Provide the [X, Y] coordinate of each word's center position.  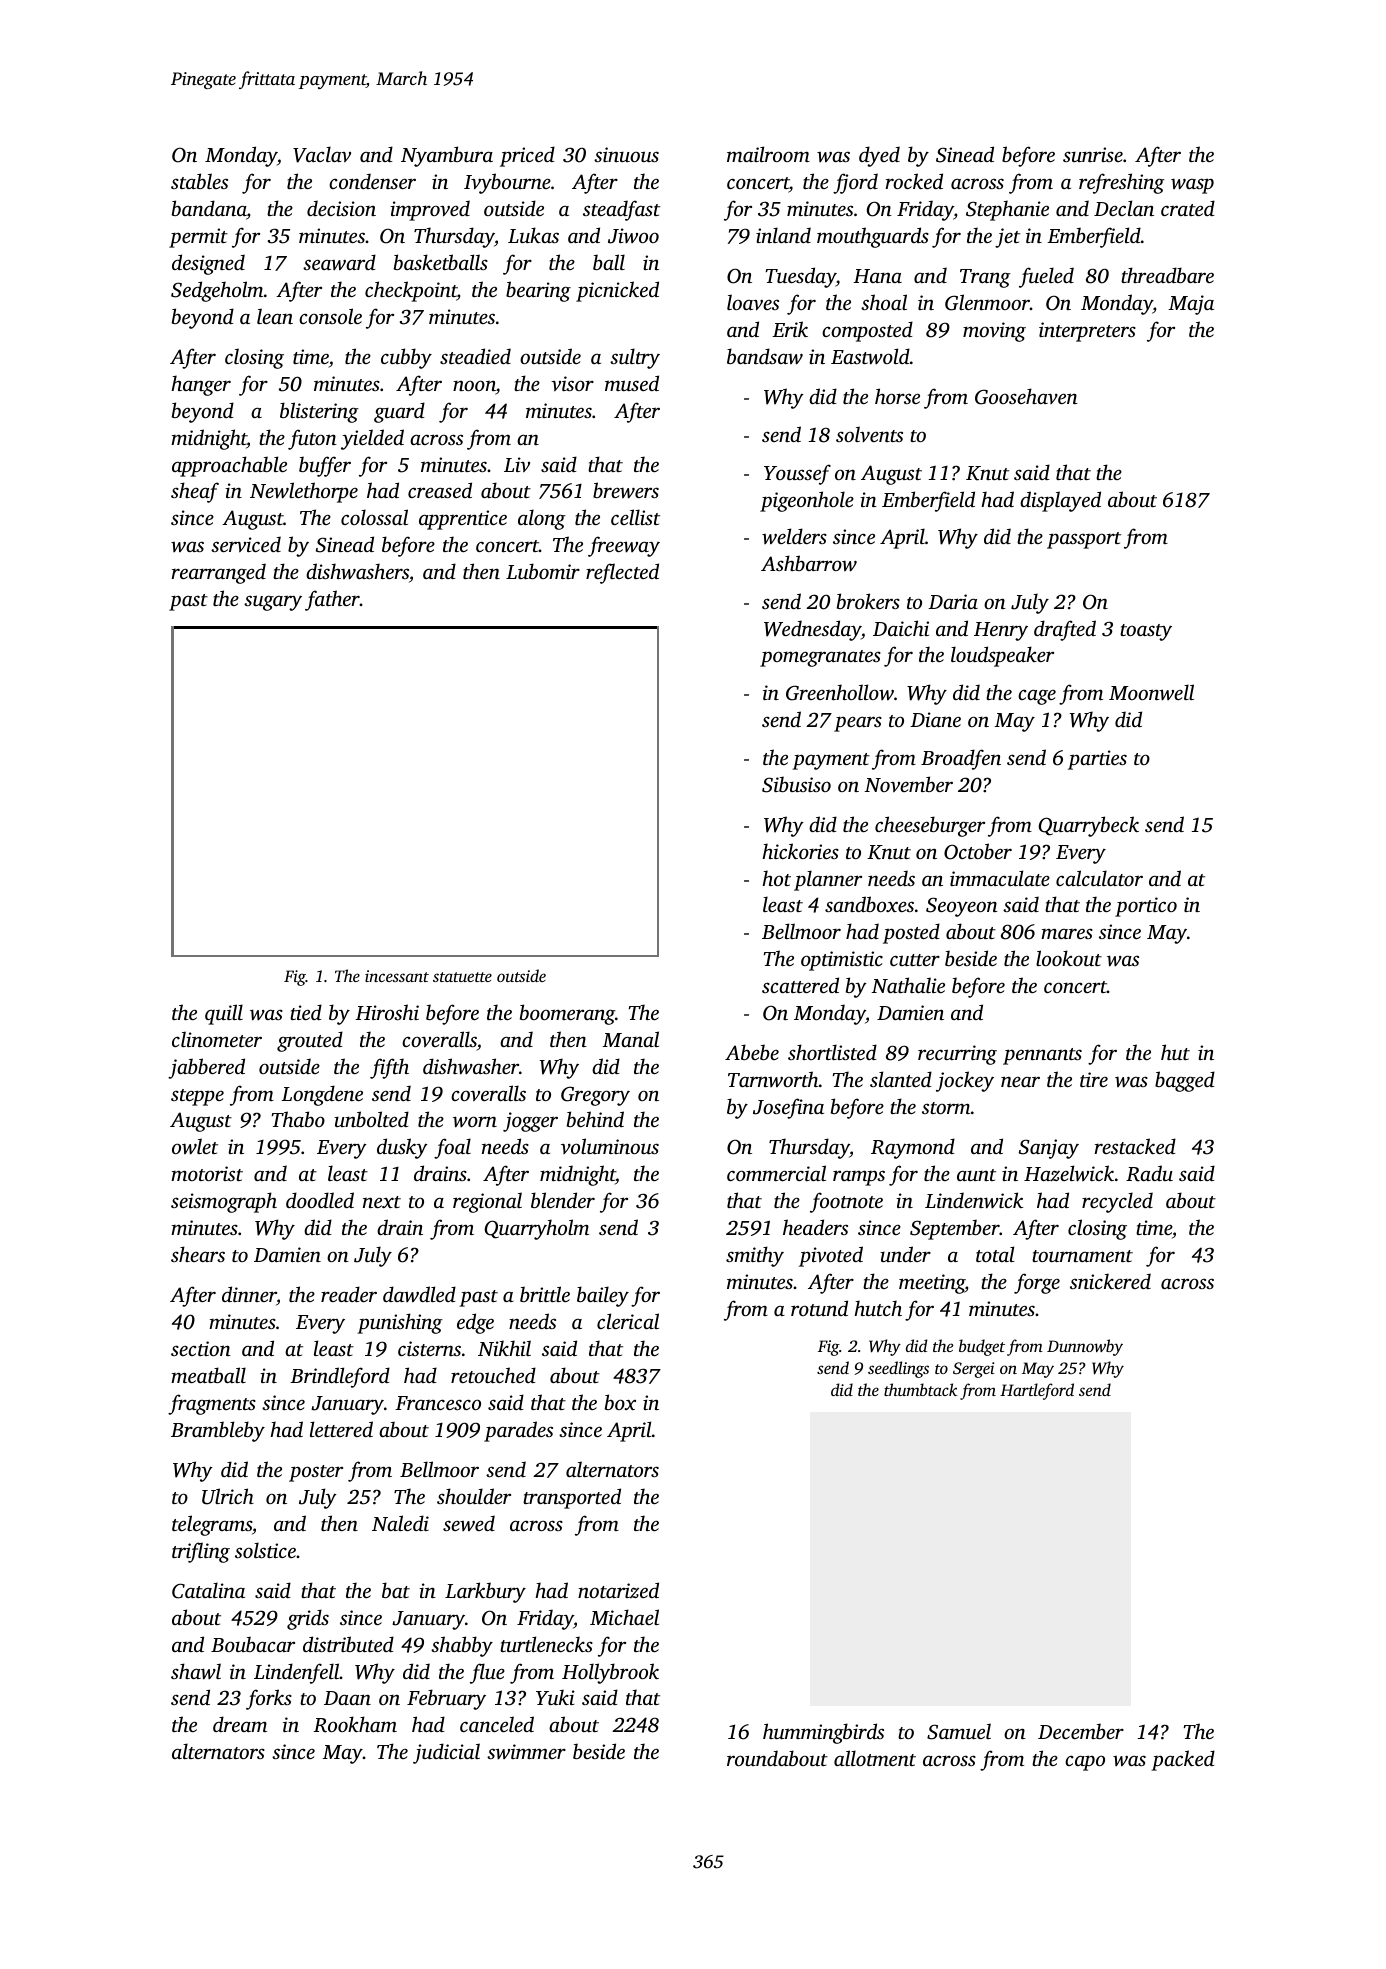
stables [199, 181]
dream [240, 1724]
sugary [273, 603]
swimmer [526, 1752]
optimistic [842, 961]
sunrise [1093, 154]
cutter [915, 960]
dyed [879, 156]
